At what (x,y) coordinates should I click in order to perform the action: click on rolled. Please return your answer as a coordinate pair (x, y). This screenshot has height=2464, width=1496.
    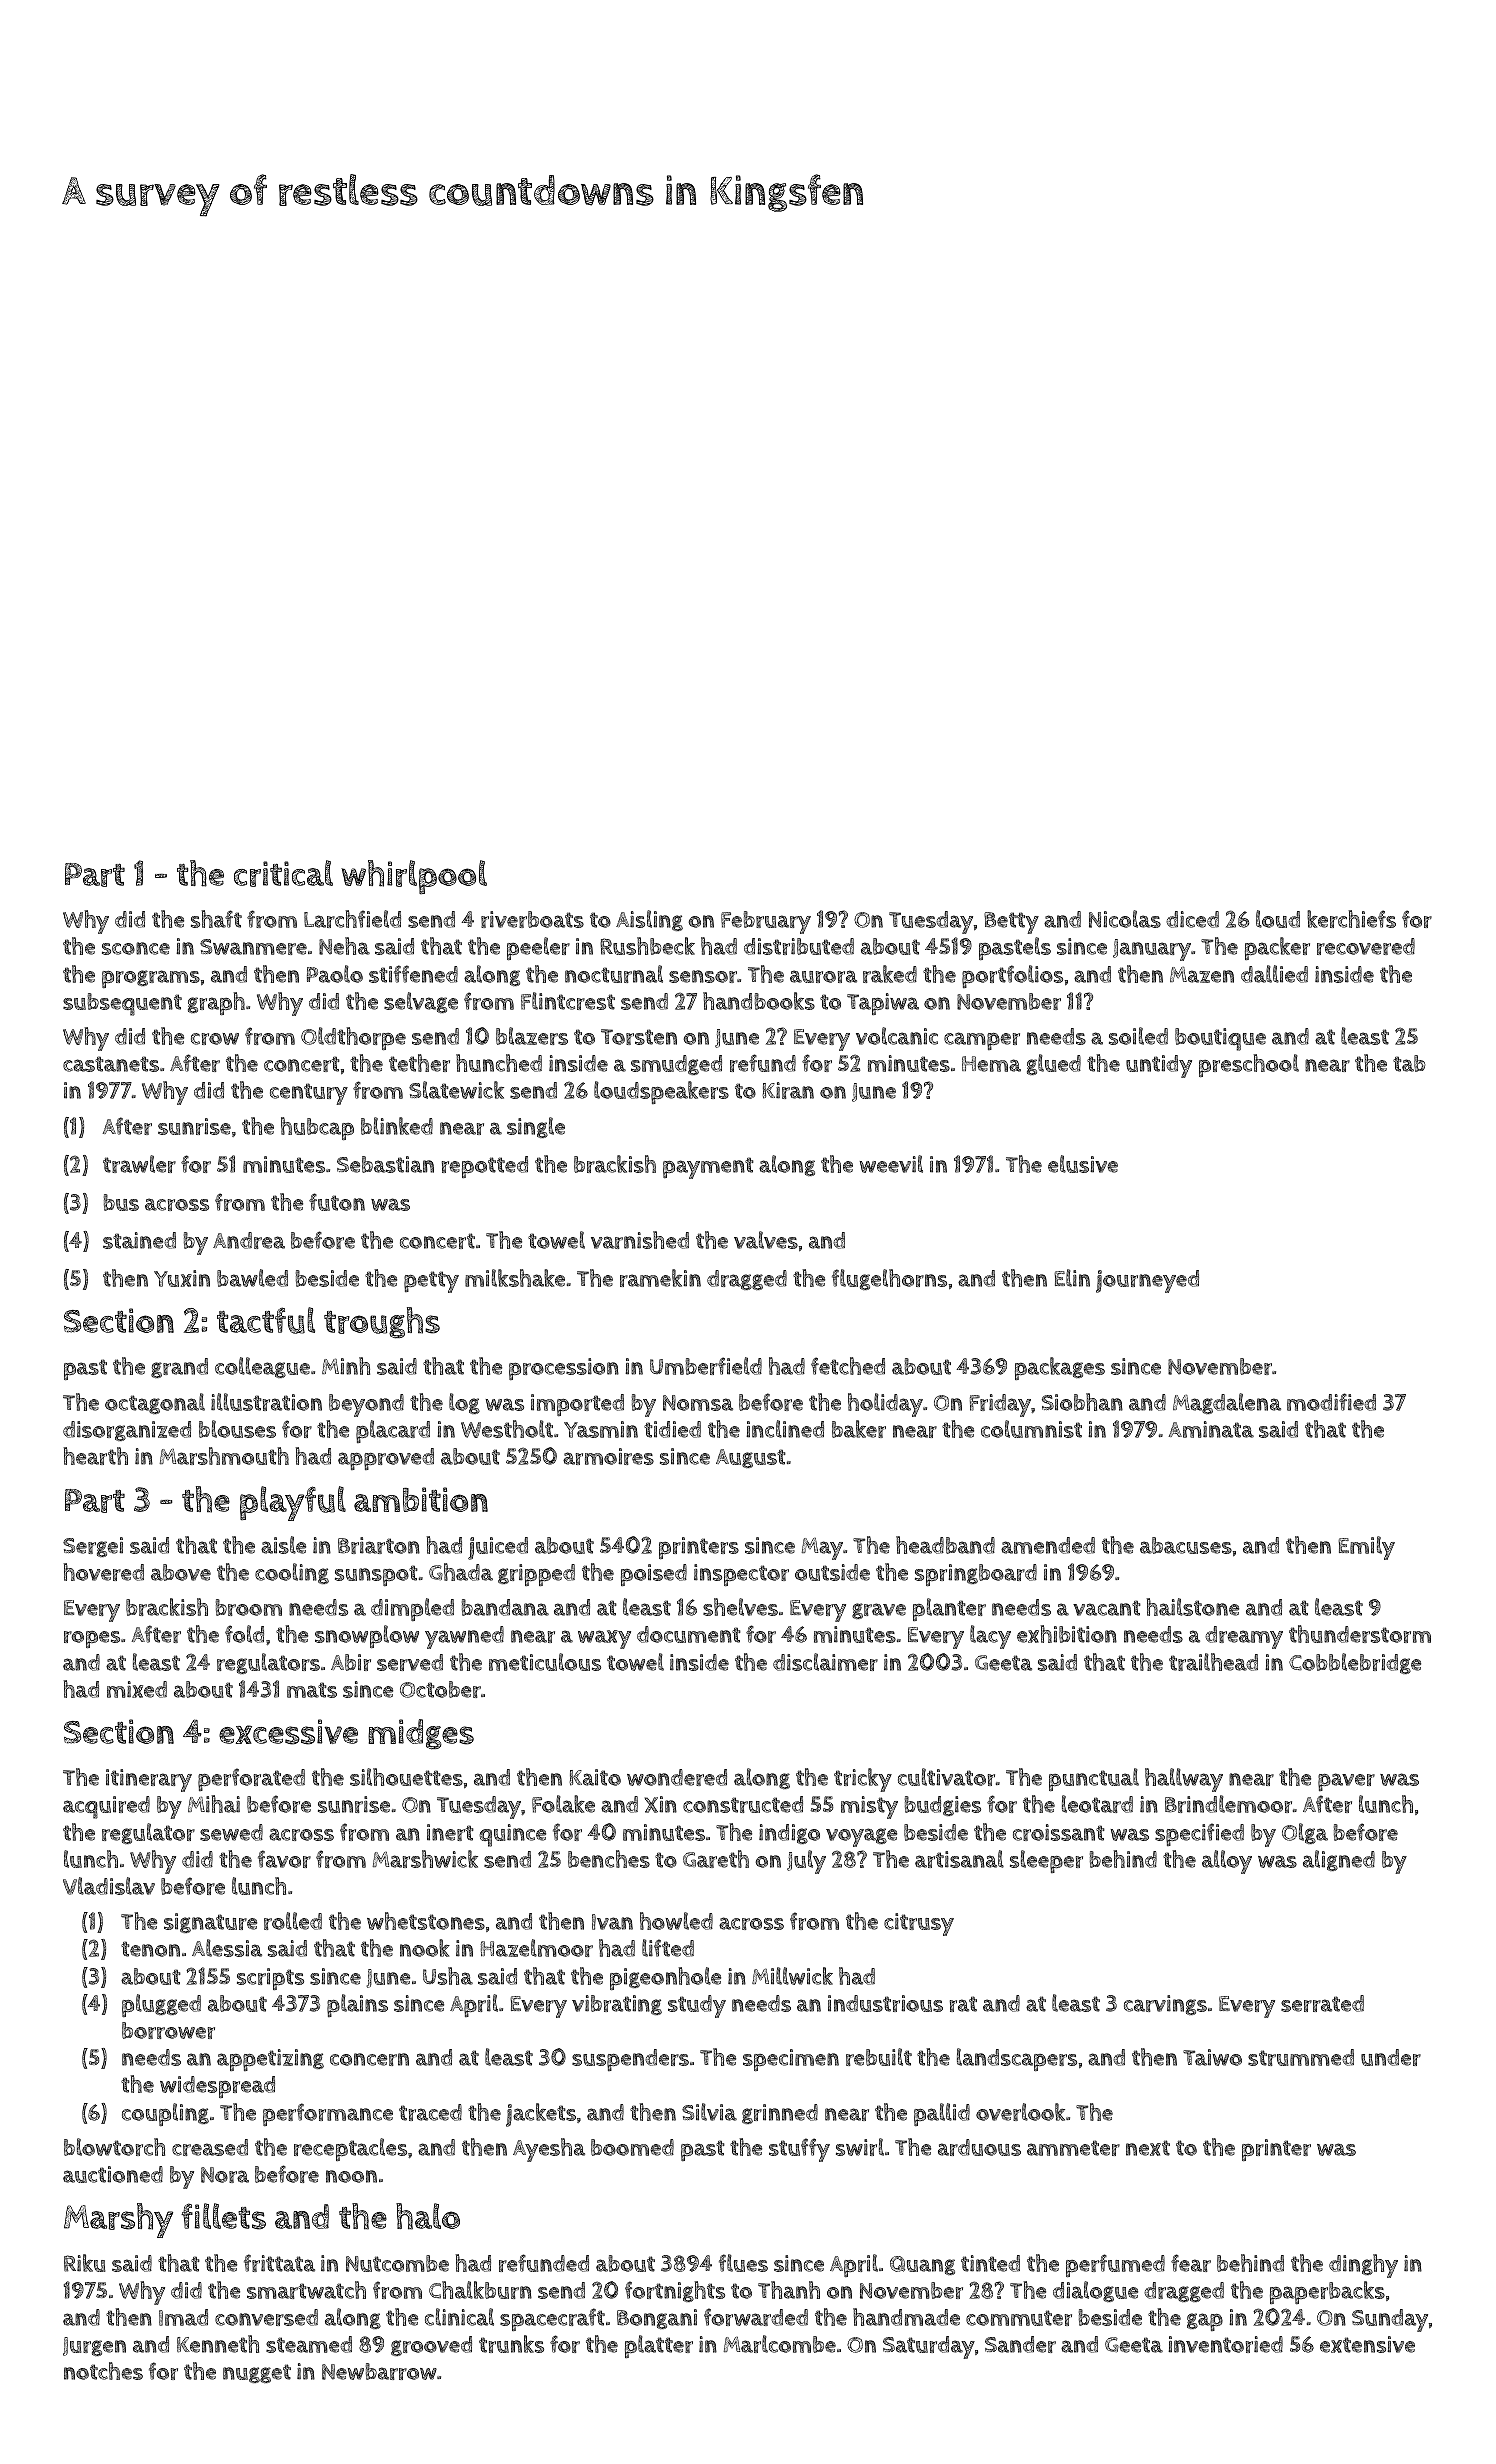
    Looking at the image, I should click on (293, 1921).
